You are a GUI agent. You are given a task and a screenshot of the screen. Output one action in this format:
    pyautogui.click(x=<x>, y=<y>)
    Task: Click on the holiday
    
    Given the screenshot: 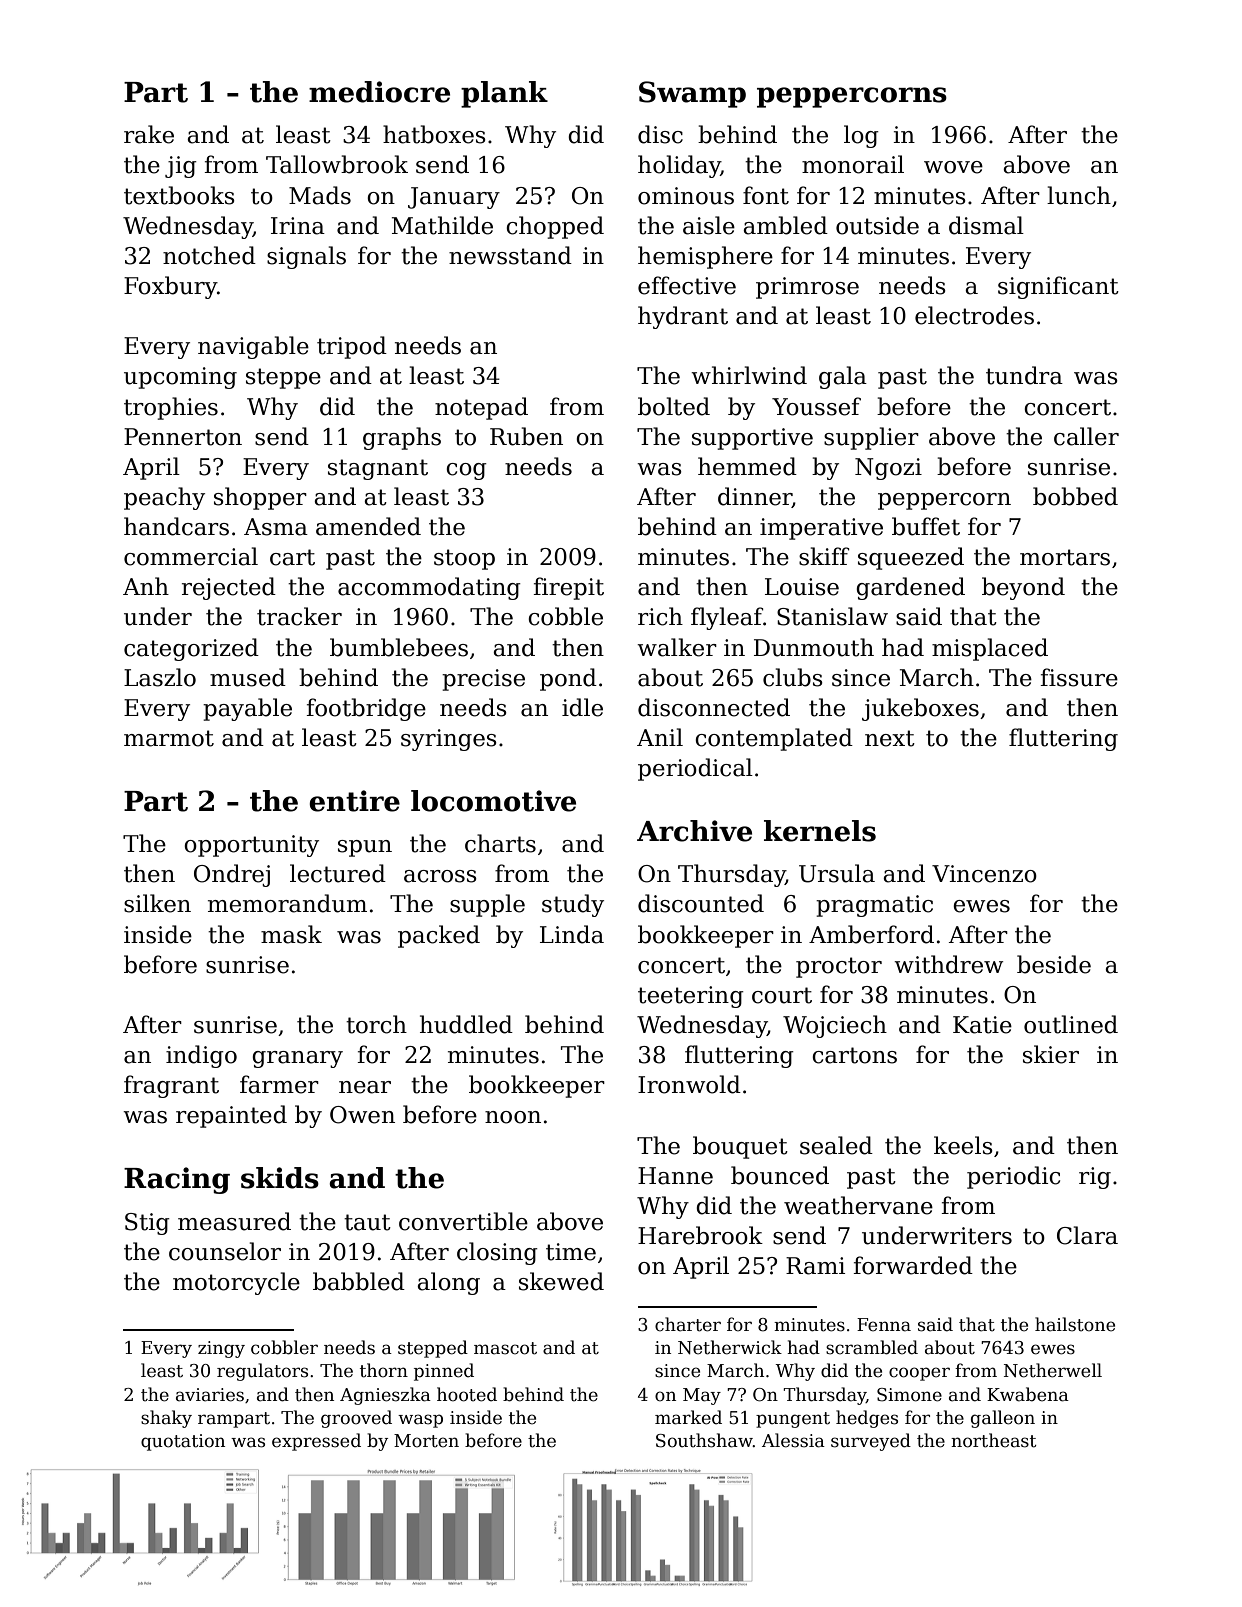 What is the action you would take?
    pyautogui.click(x=679, y=166)
